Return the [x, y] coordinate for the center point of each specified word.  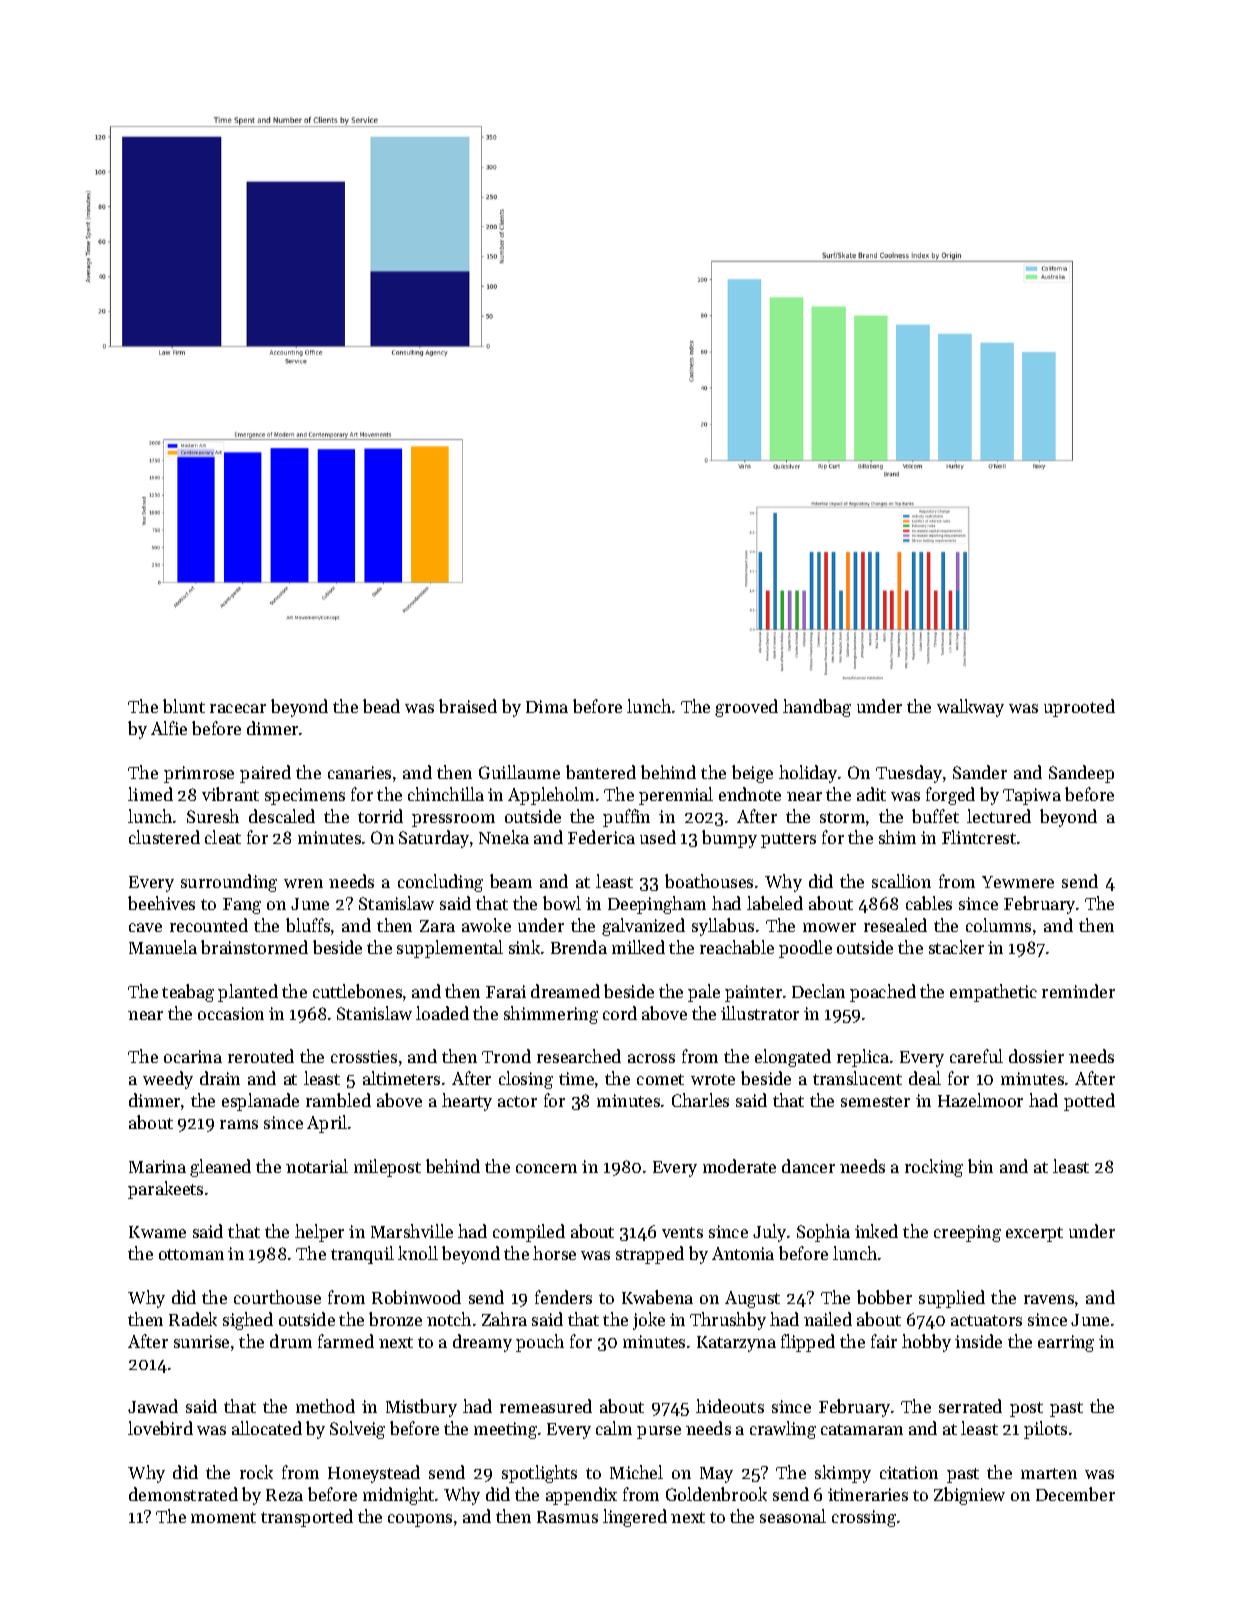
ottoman [191, 1254]
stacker [956, 947]
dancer [808, 1166]
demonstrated [183, 1494]
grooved [746, 708]
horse [554, 1253]
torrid [380, 816]
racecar [238, 708]
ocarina [193, 1056]
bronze [395, 1319]
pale [704, 993]
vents [682, 1232]
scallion [901, 881]
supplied [952, 1299]
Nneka [504, 837]
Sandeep [1081, 774]
